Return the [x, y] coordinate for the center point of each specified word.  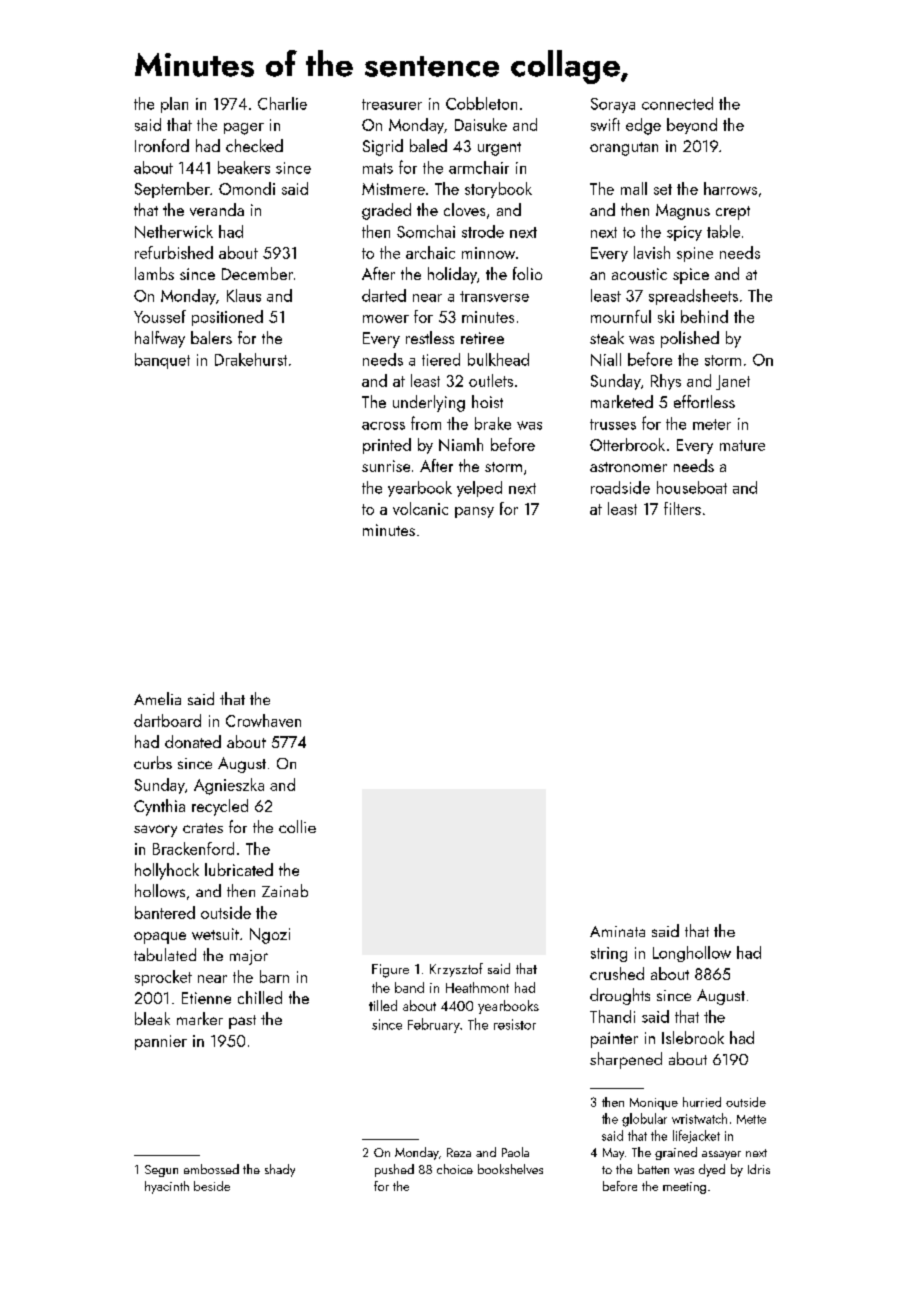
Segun [161, 1171]
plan [174, 105]
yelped [479, 489]
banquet [162, 361]
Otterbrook [627, 444]
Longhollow [692, 954]
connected [677, 103]
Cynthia [159, 807]
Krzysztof [456, 970]
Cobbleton [481, 103]
